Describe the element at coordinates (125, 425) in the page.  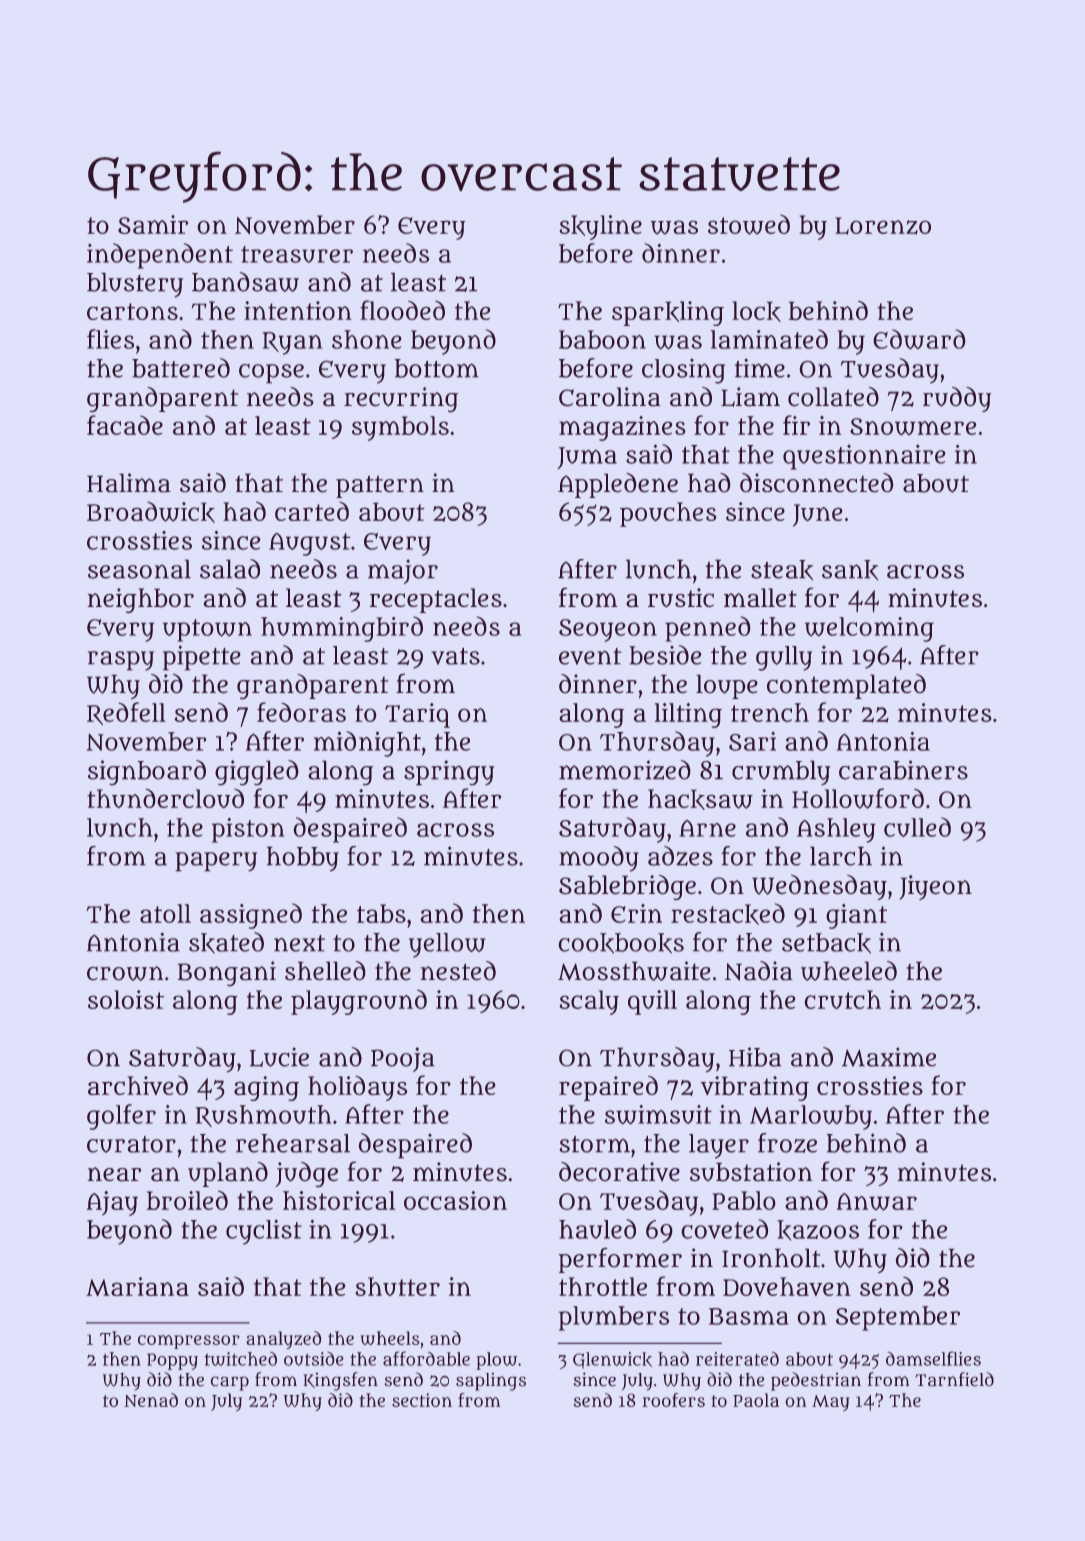
I see `facade` at that location.
